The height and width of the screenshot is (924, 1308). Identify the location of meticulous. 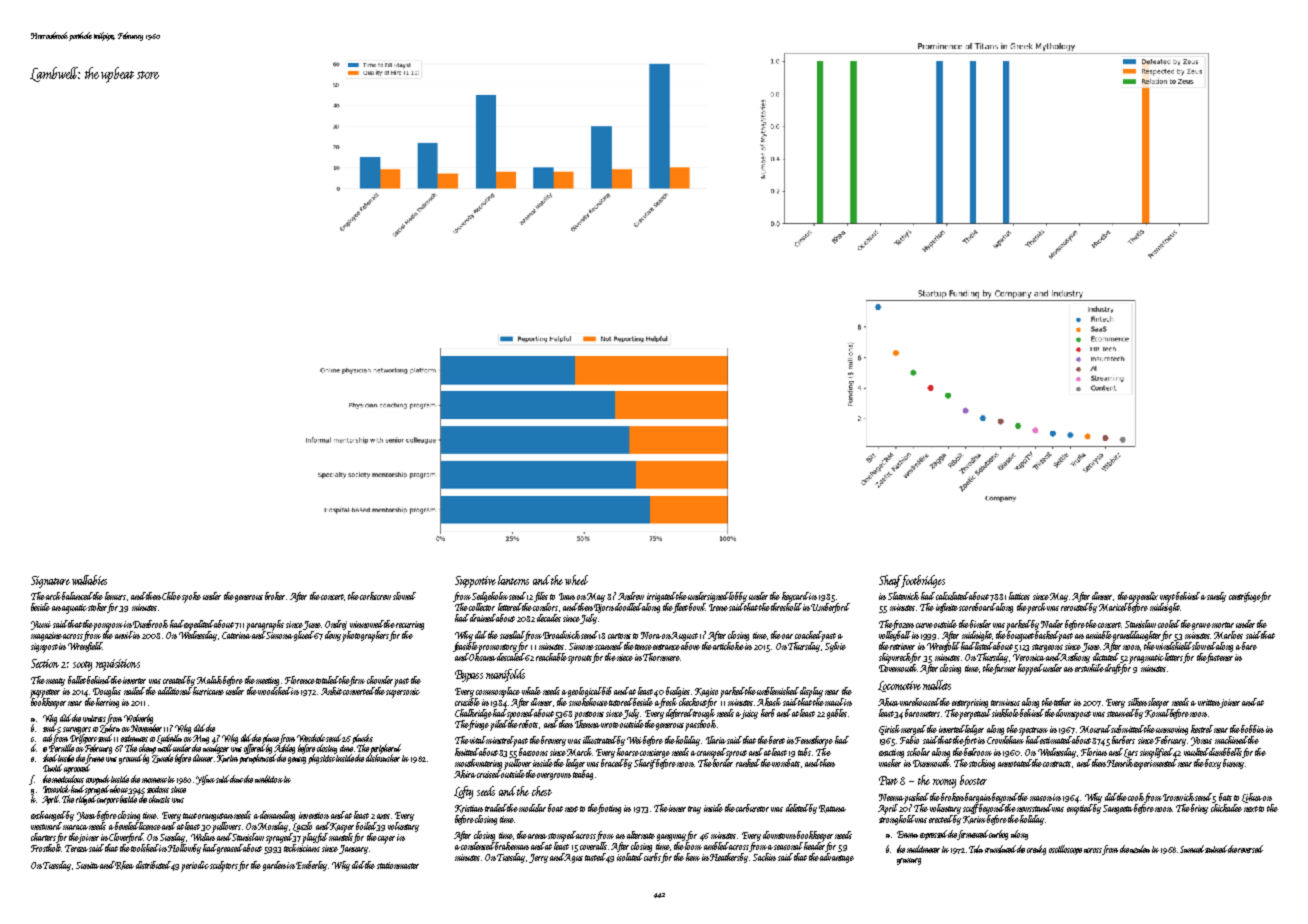
(68, 779).
